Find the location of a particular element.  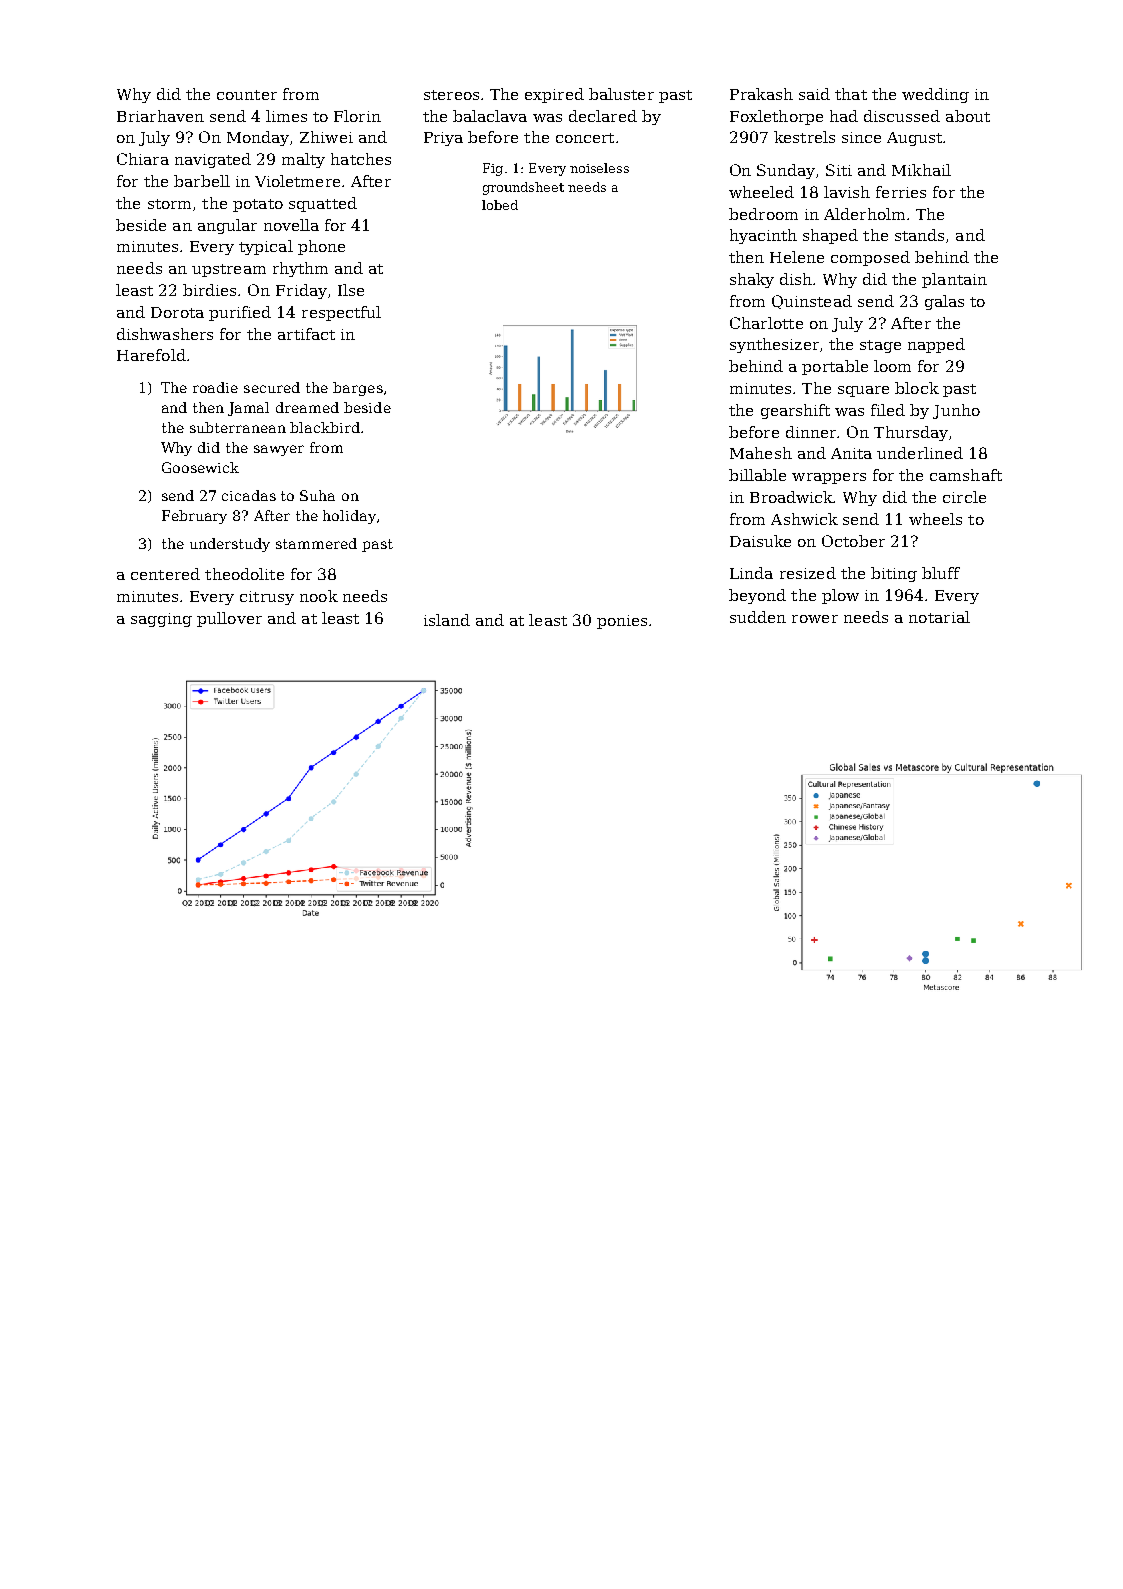

sagging is located at coordinates (161, 620).
